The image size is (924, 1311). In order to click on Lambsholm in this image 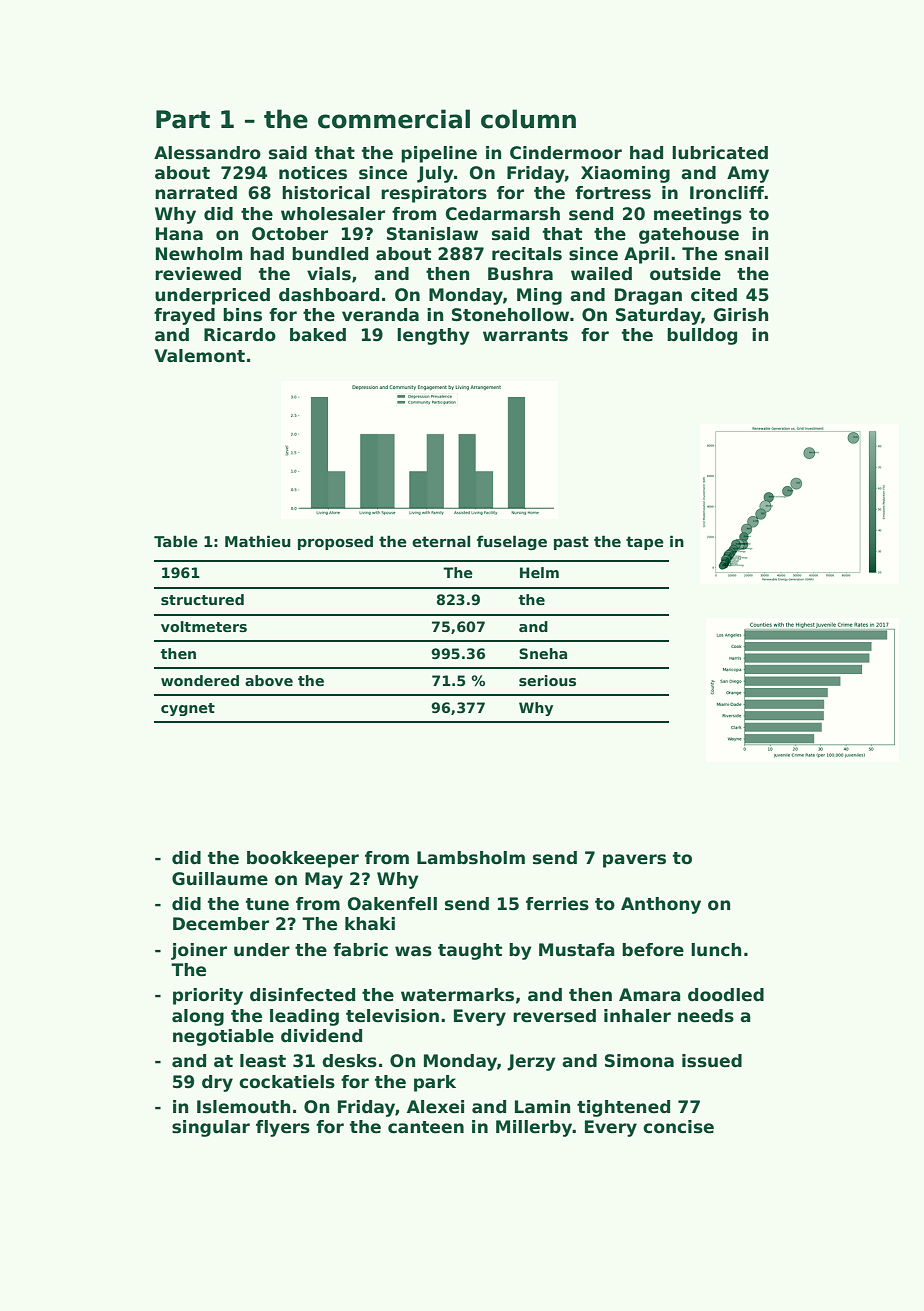, I will do `click(471, 858)`.
